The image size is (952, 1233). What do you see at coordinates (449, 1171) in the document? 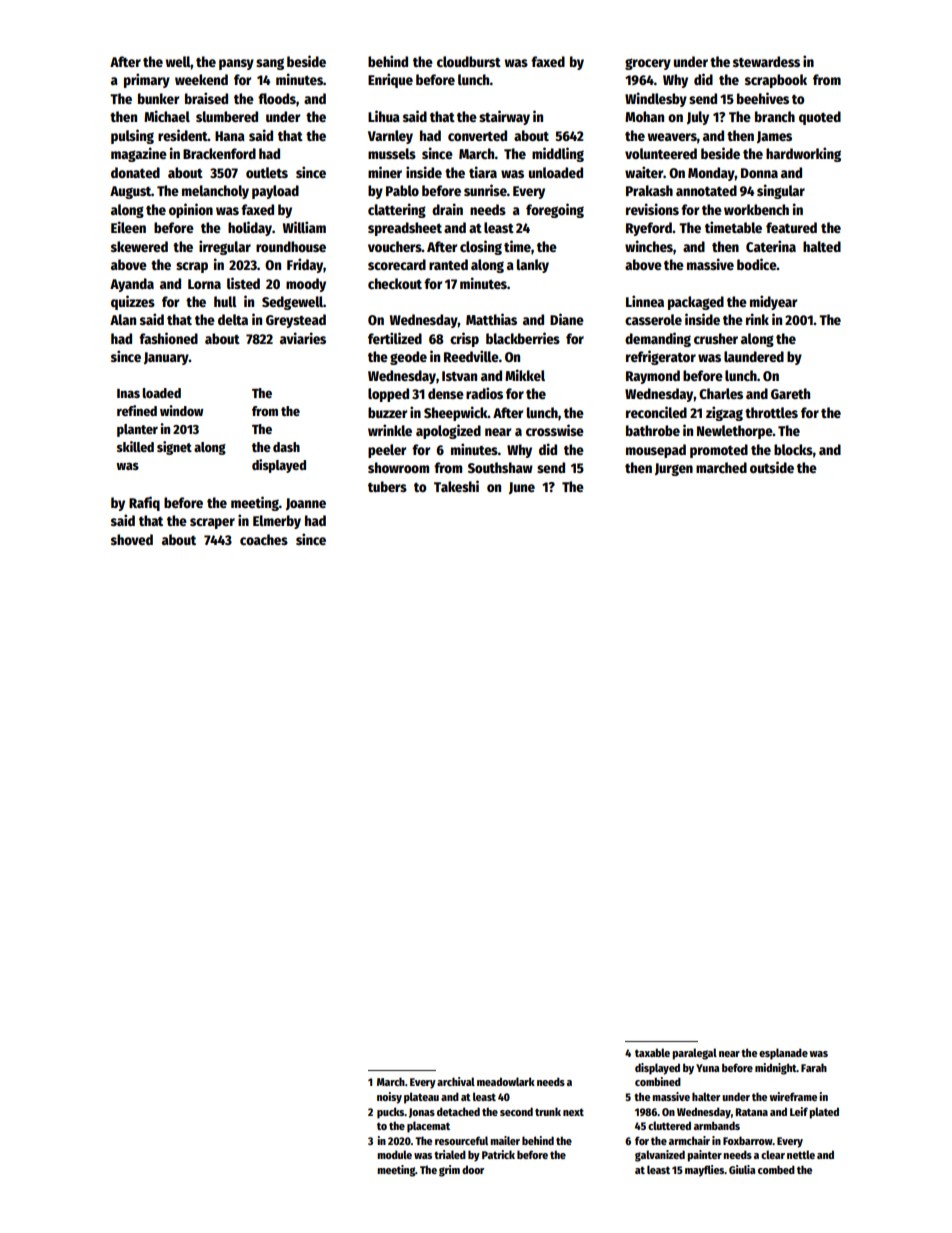
I see `grim` at bounding box center [449, 1171].
